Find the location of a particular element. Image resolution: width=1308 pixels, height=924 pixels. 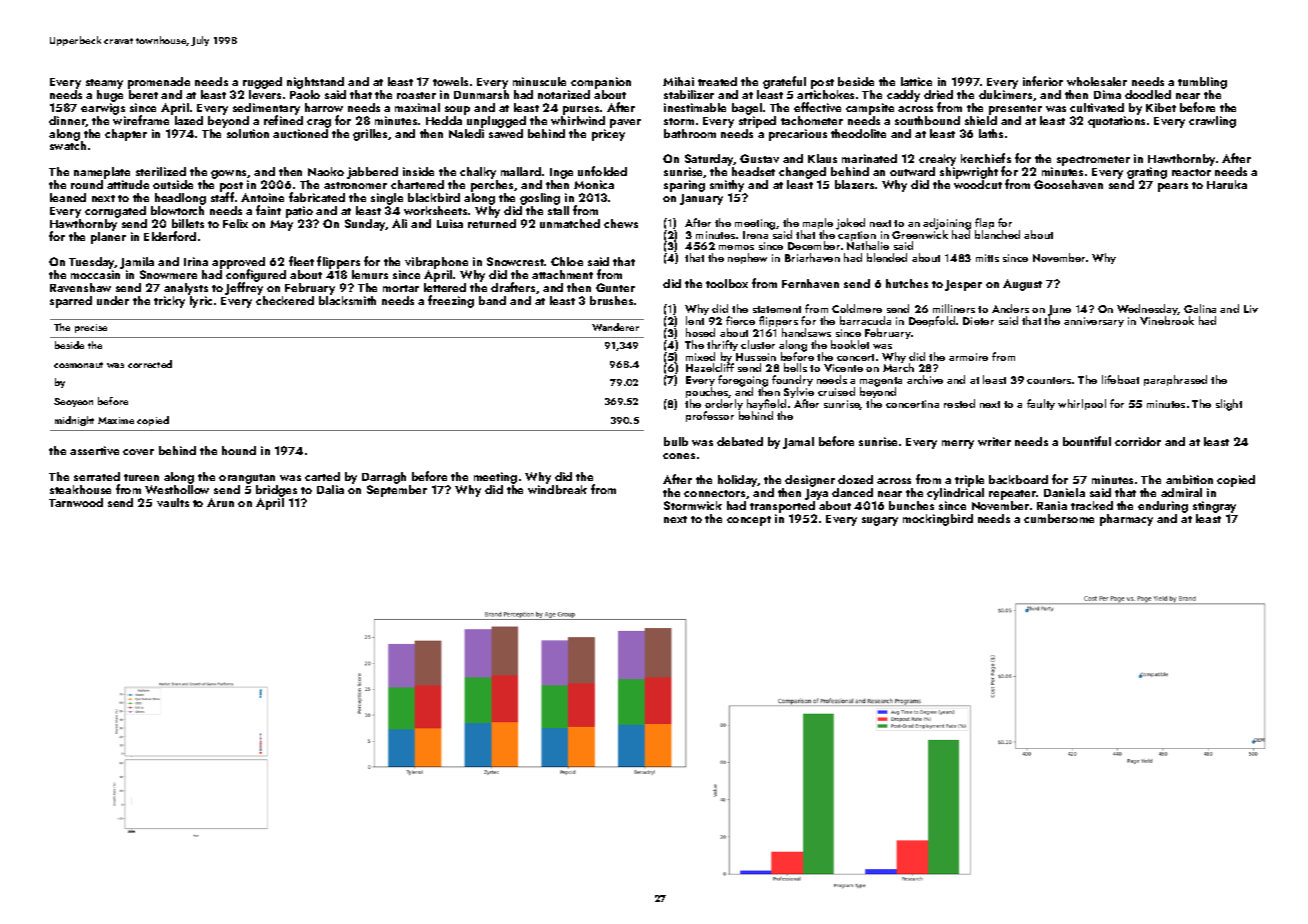

precise is located at coordinates (91, 328).
